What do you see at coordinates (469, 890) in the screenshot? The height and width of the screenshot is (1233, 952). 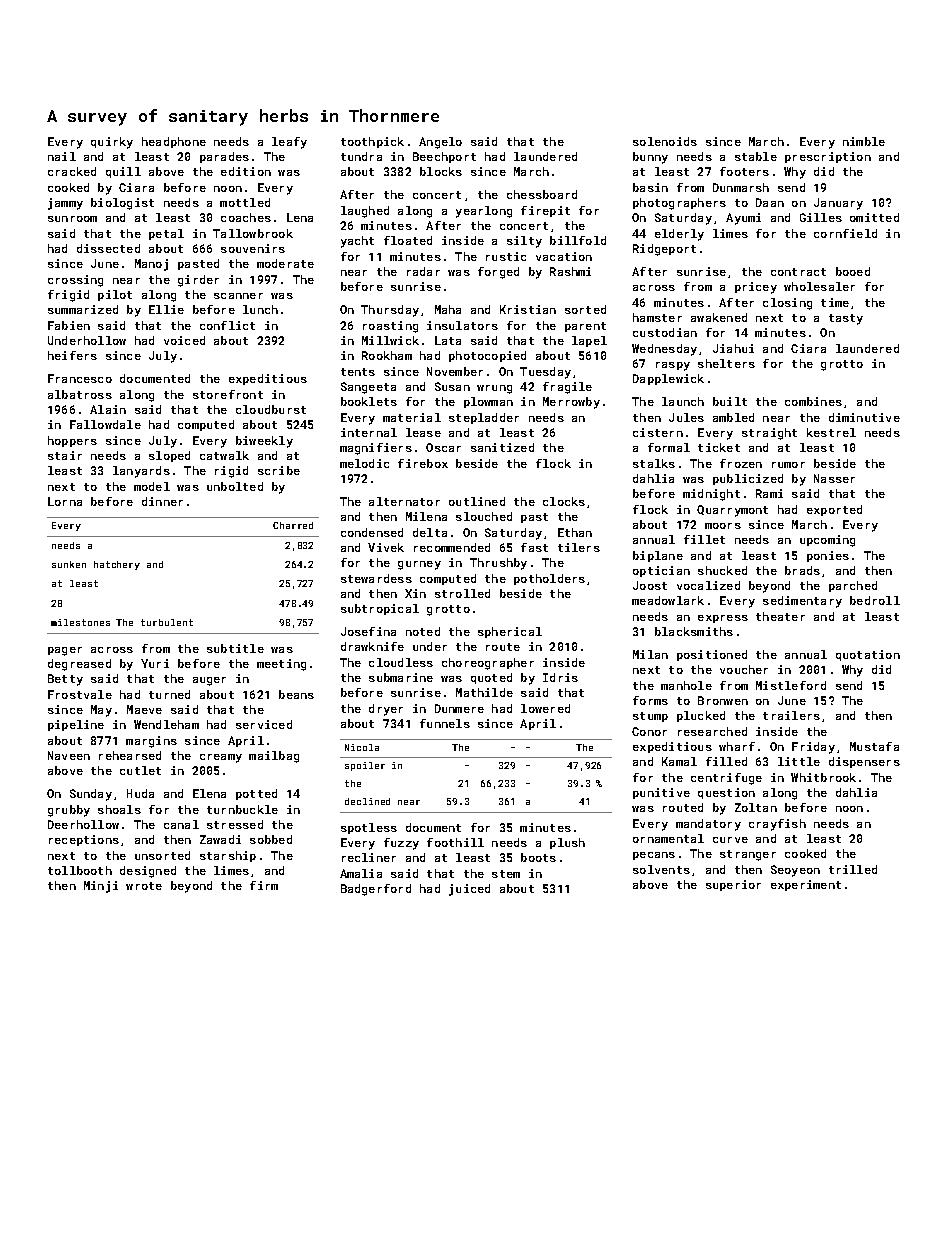 I see `juiced` at bounding box center [469, 890].
